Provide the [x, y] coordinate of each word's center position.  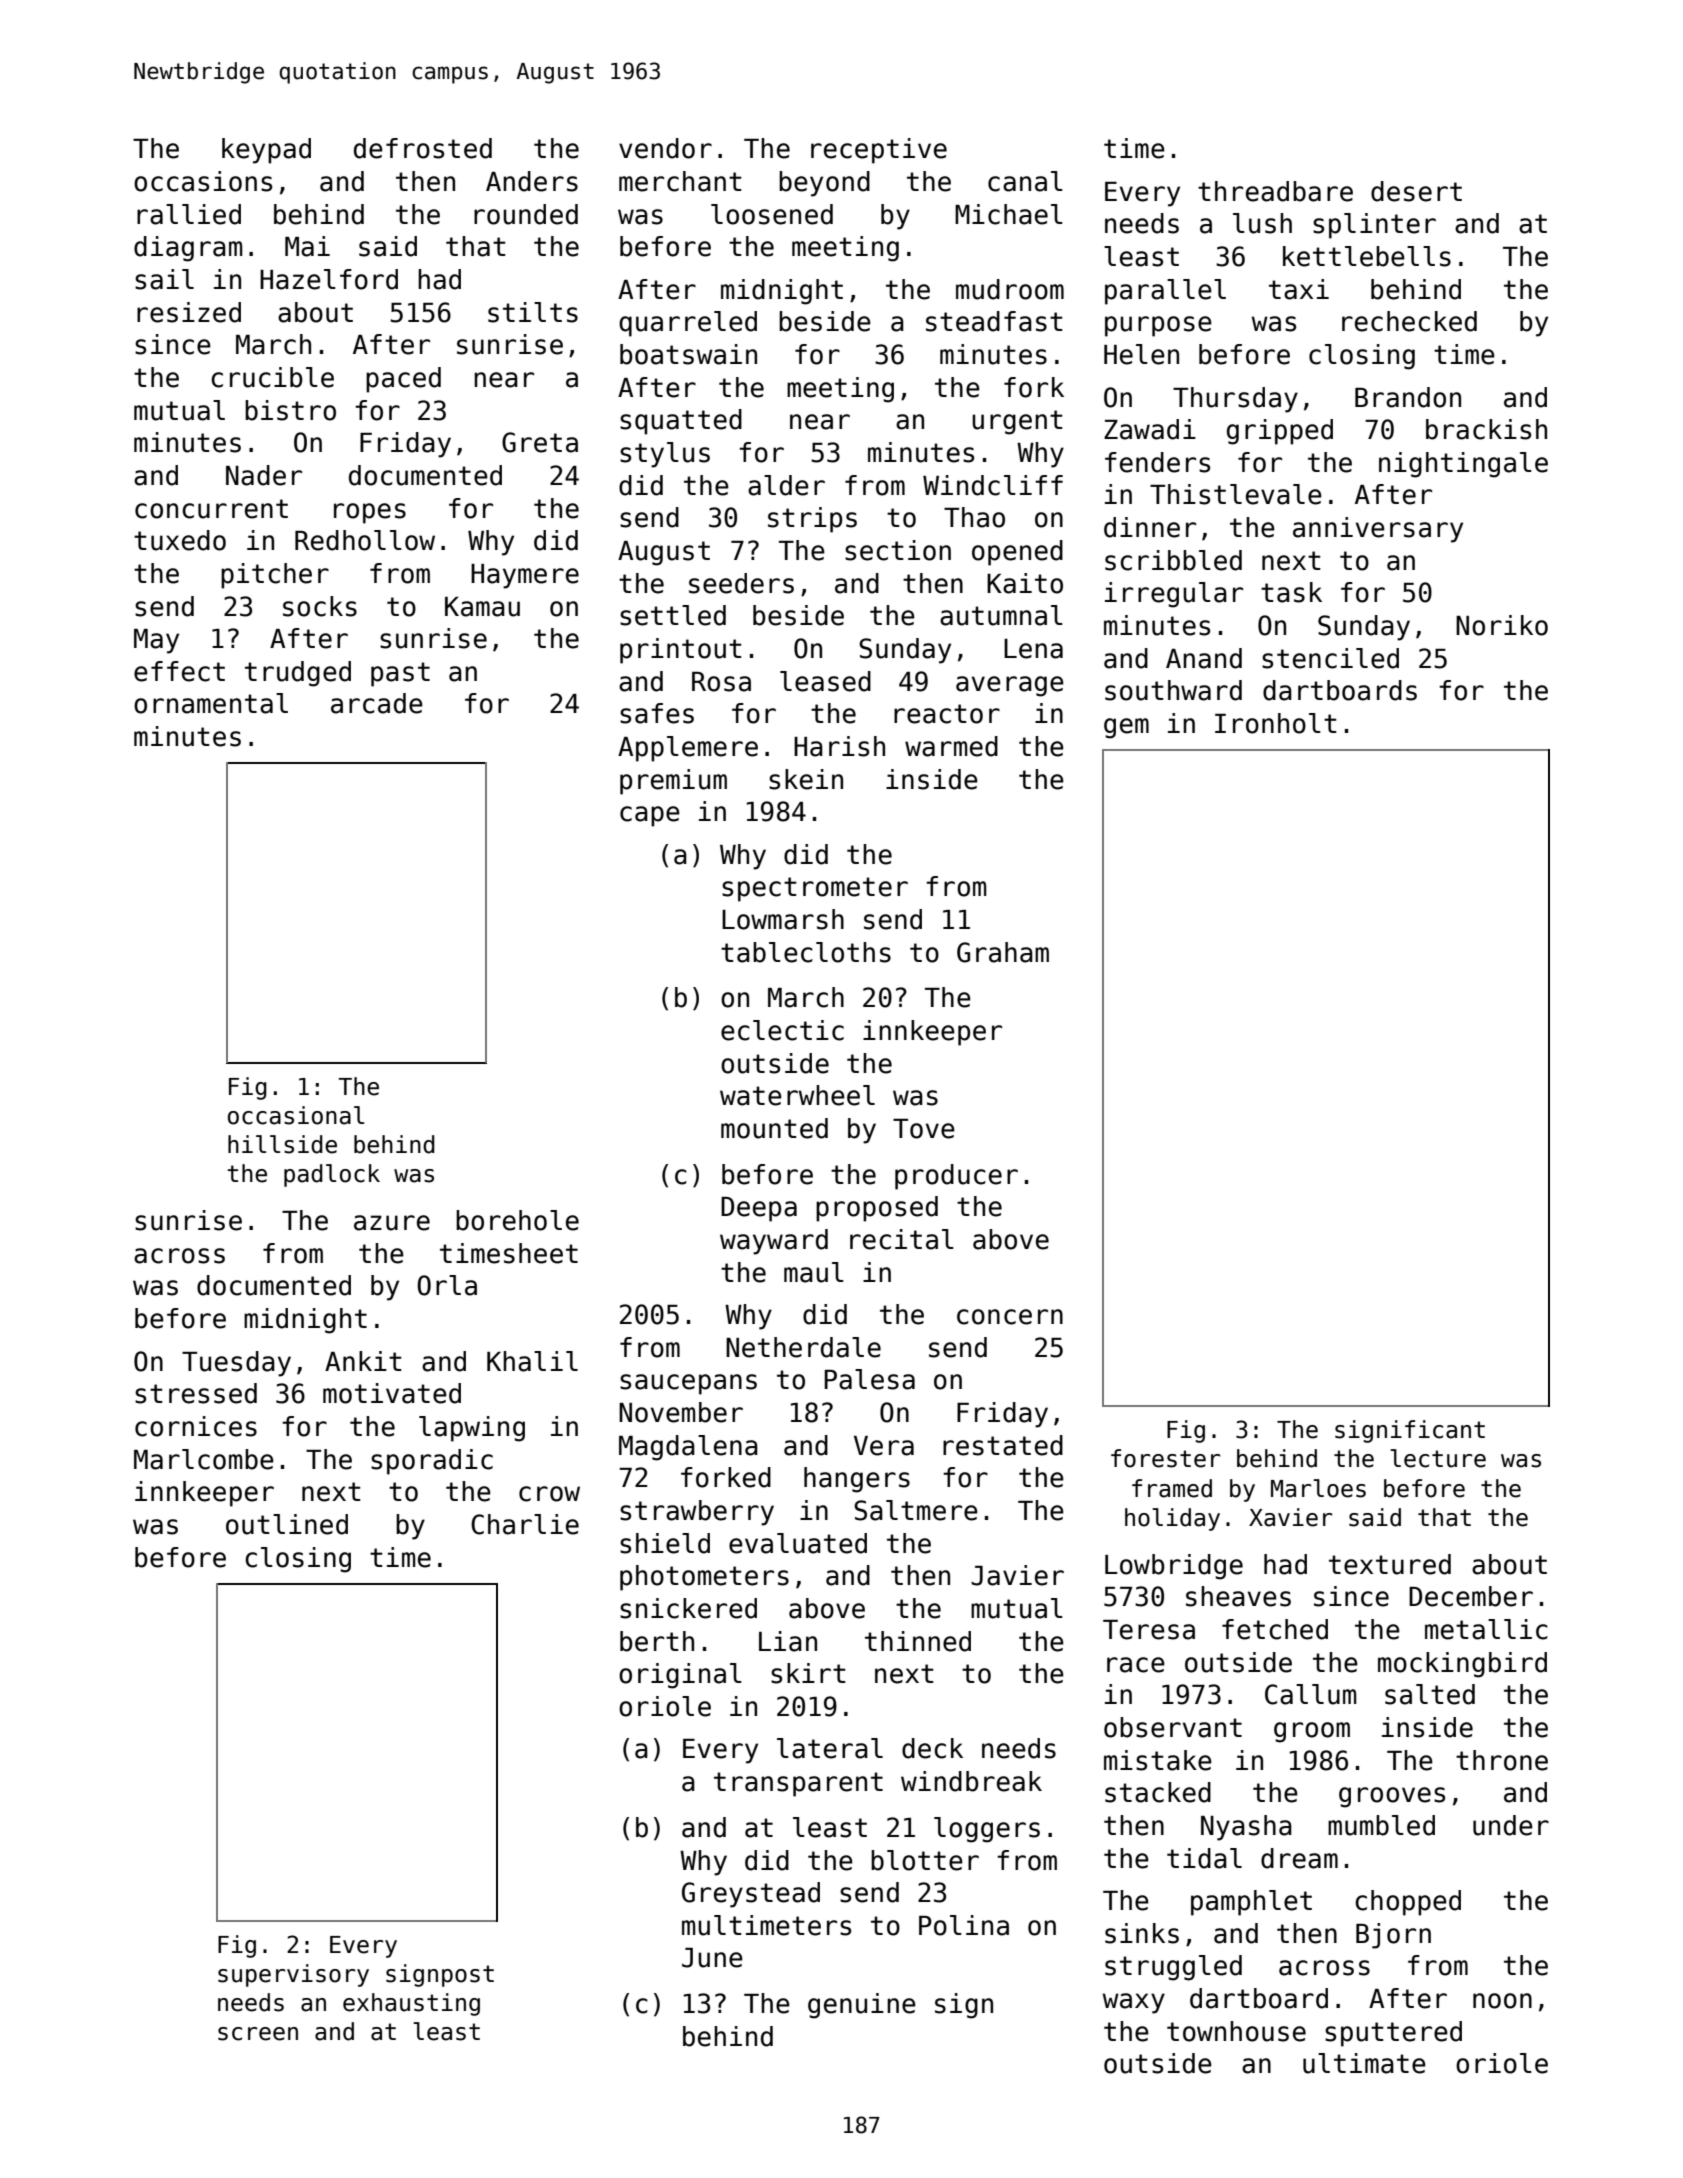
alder [786, 485]
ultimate [1364, 2063]
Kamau [482, 607]
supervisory [293, 1975]
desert [1416, 191]
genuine [862, 2006]
